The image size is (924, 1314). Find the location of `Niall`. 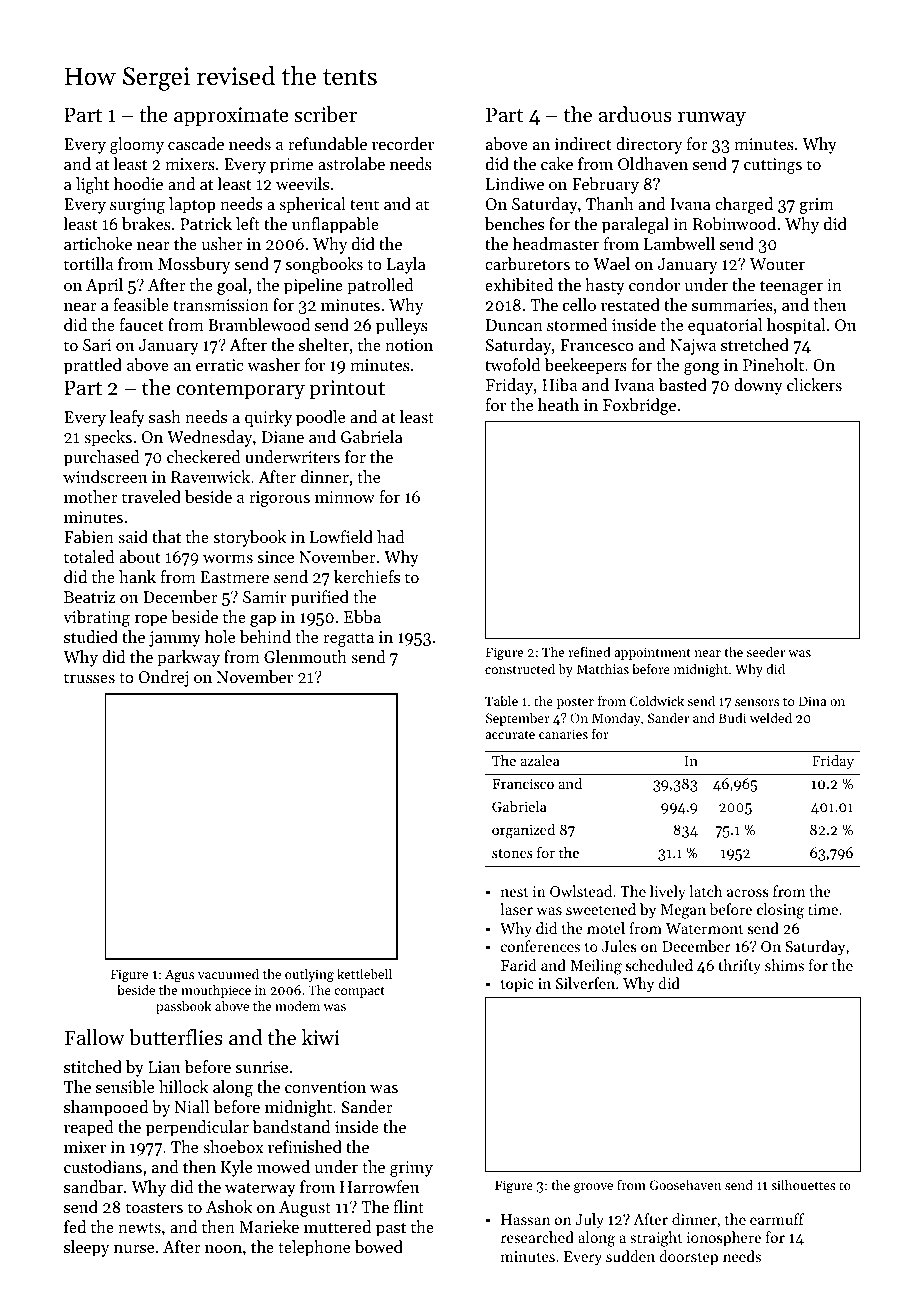

Niall is located at coordinates (192, 1106).
